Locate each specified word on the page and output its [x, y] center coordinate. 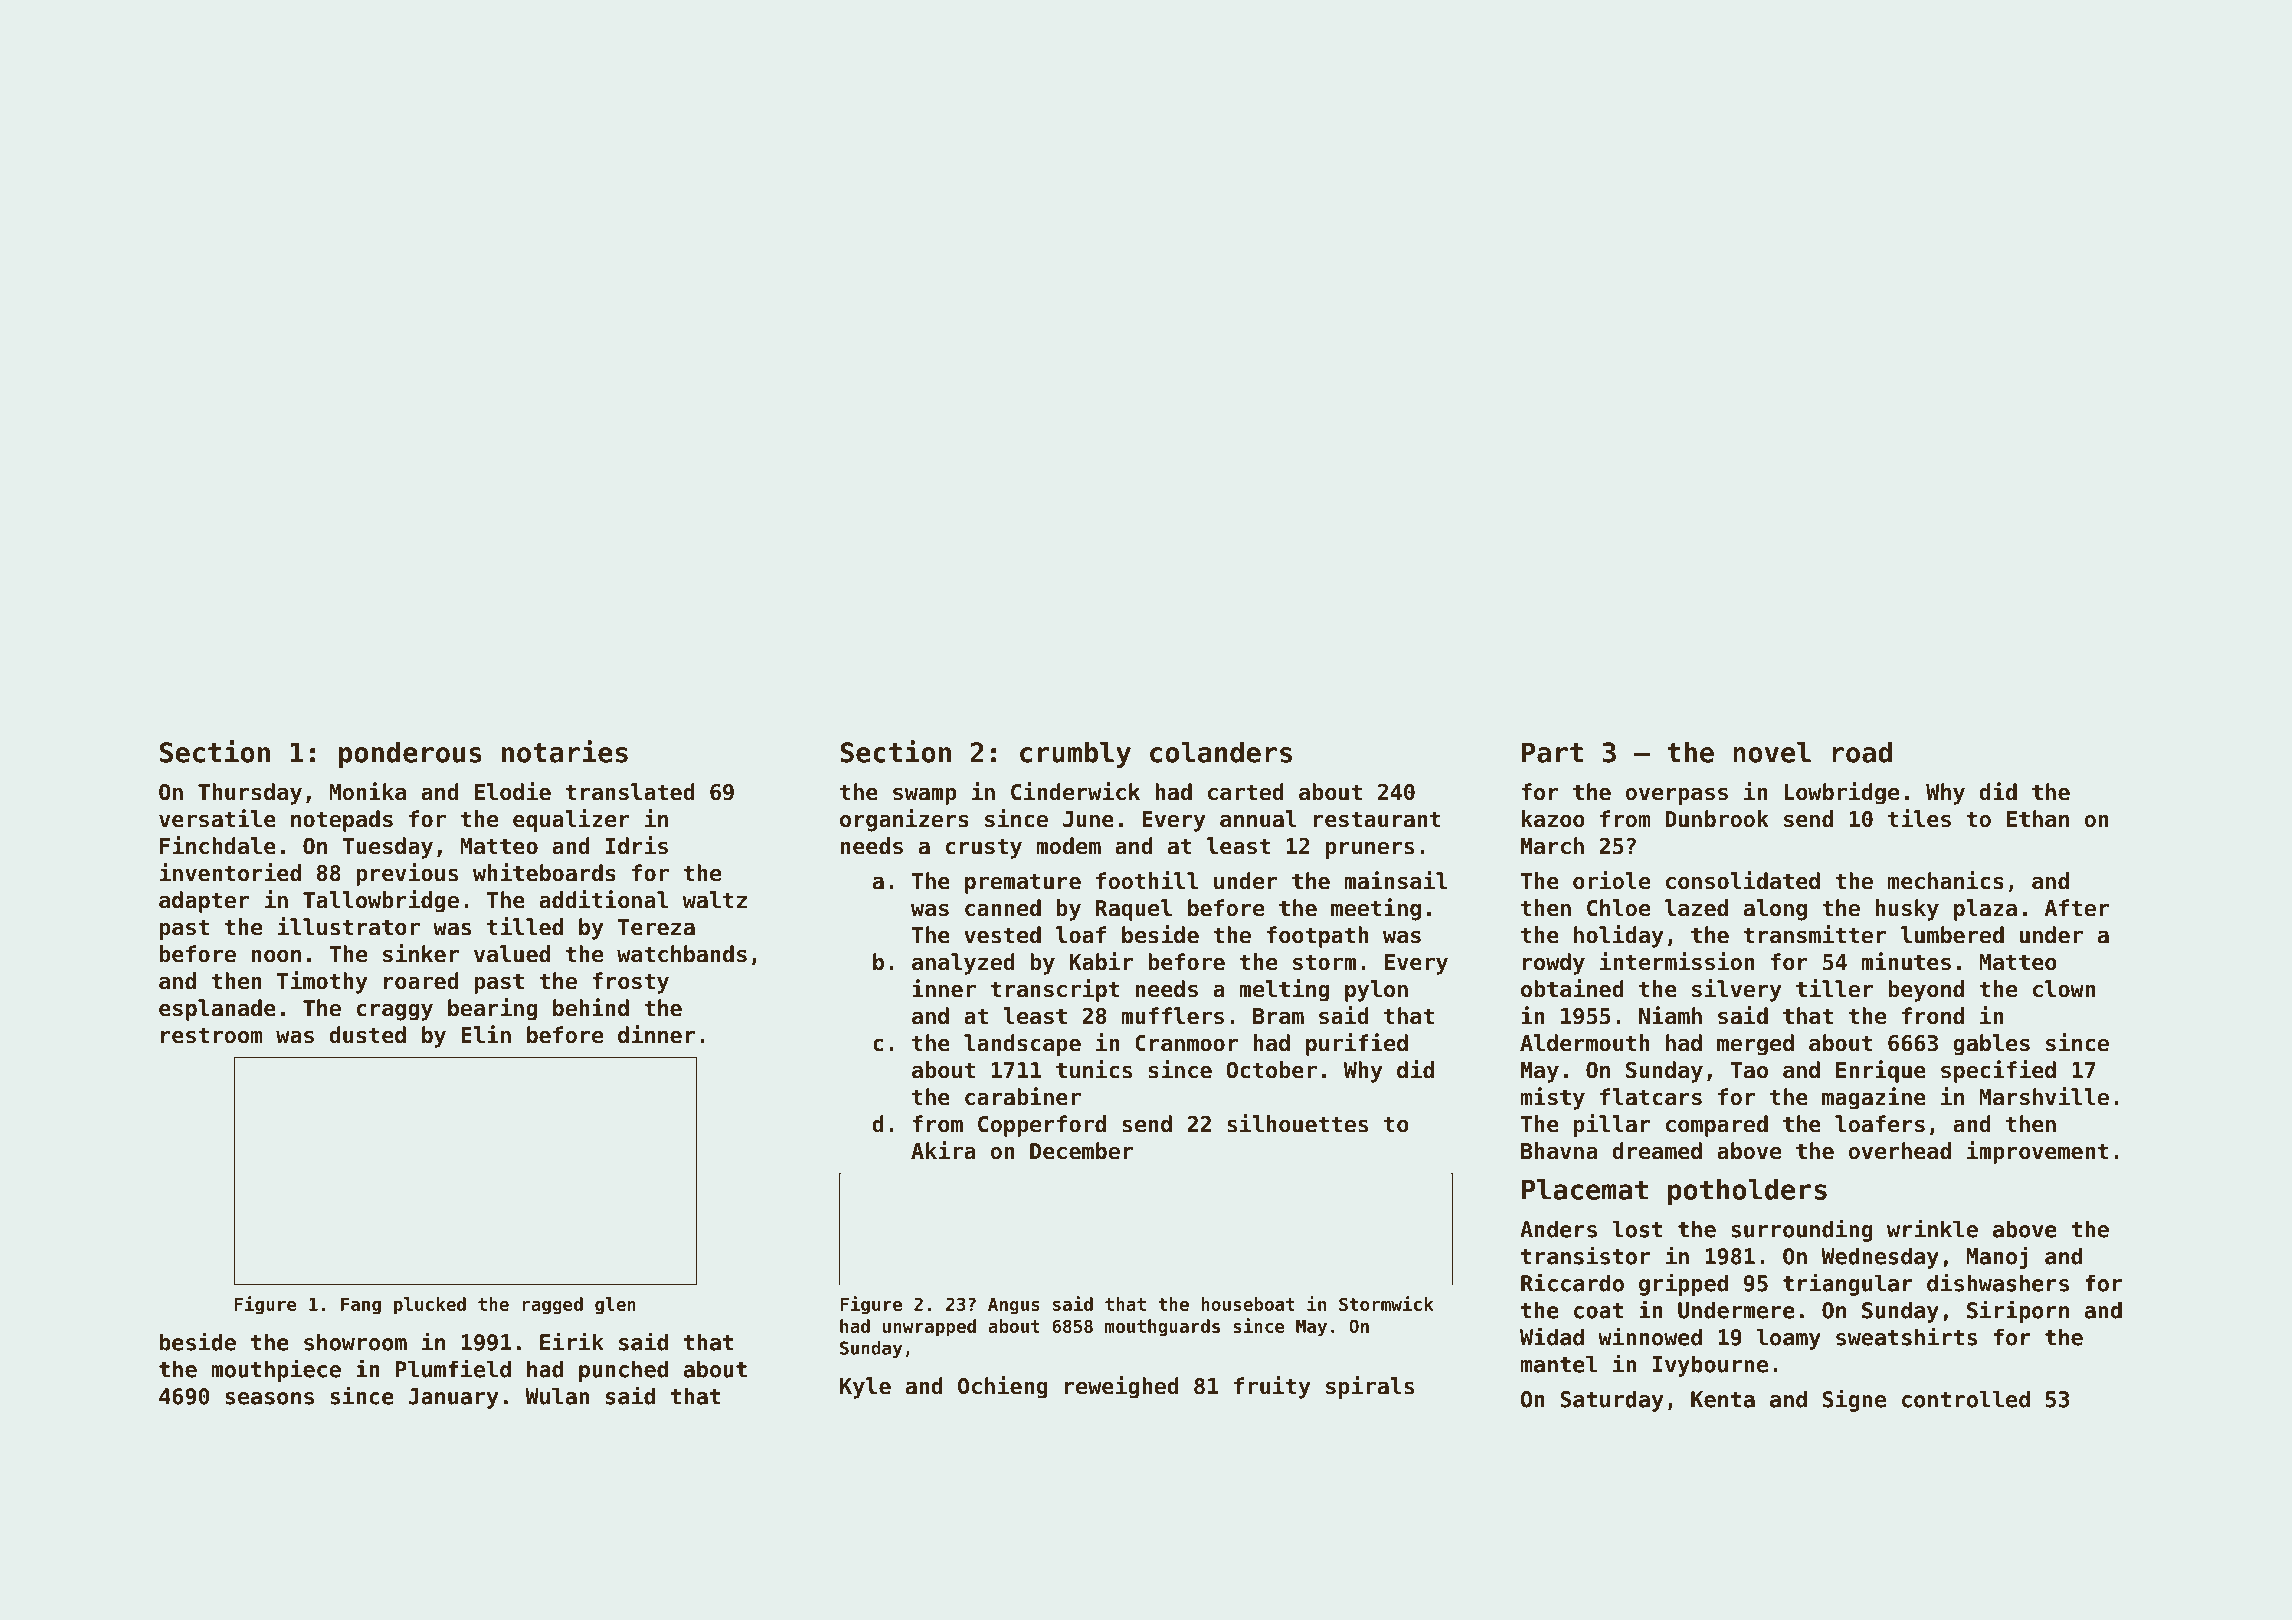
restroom [212, 1035]
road [1862, 752]
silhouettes [1297, 1123]
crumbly [1075, 754]
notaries [565, 751]
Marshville [2044, 1096]
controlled [1966, 1399]
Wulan [557, 1396]
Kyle [865, 1388]
